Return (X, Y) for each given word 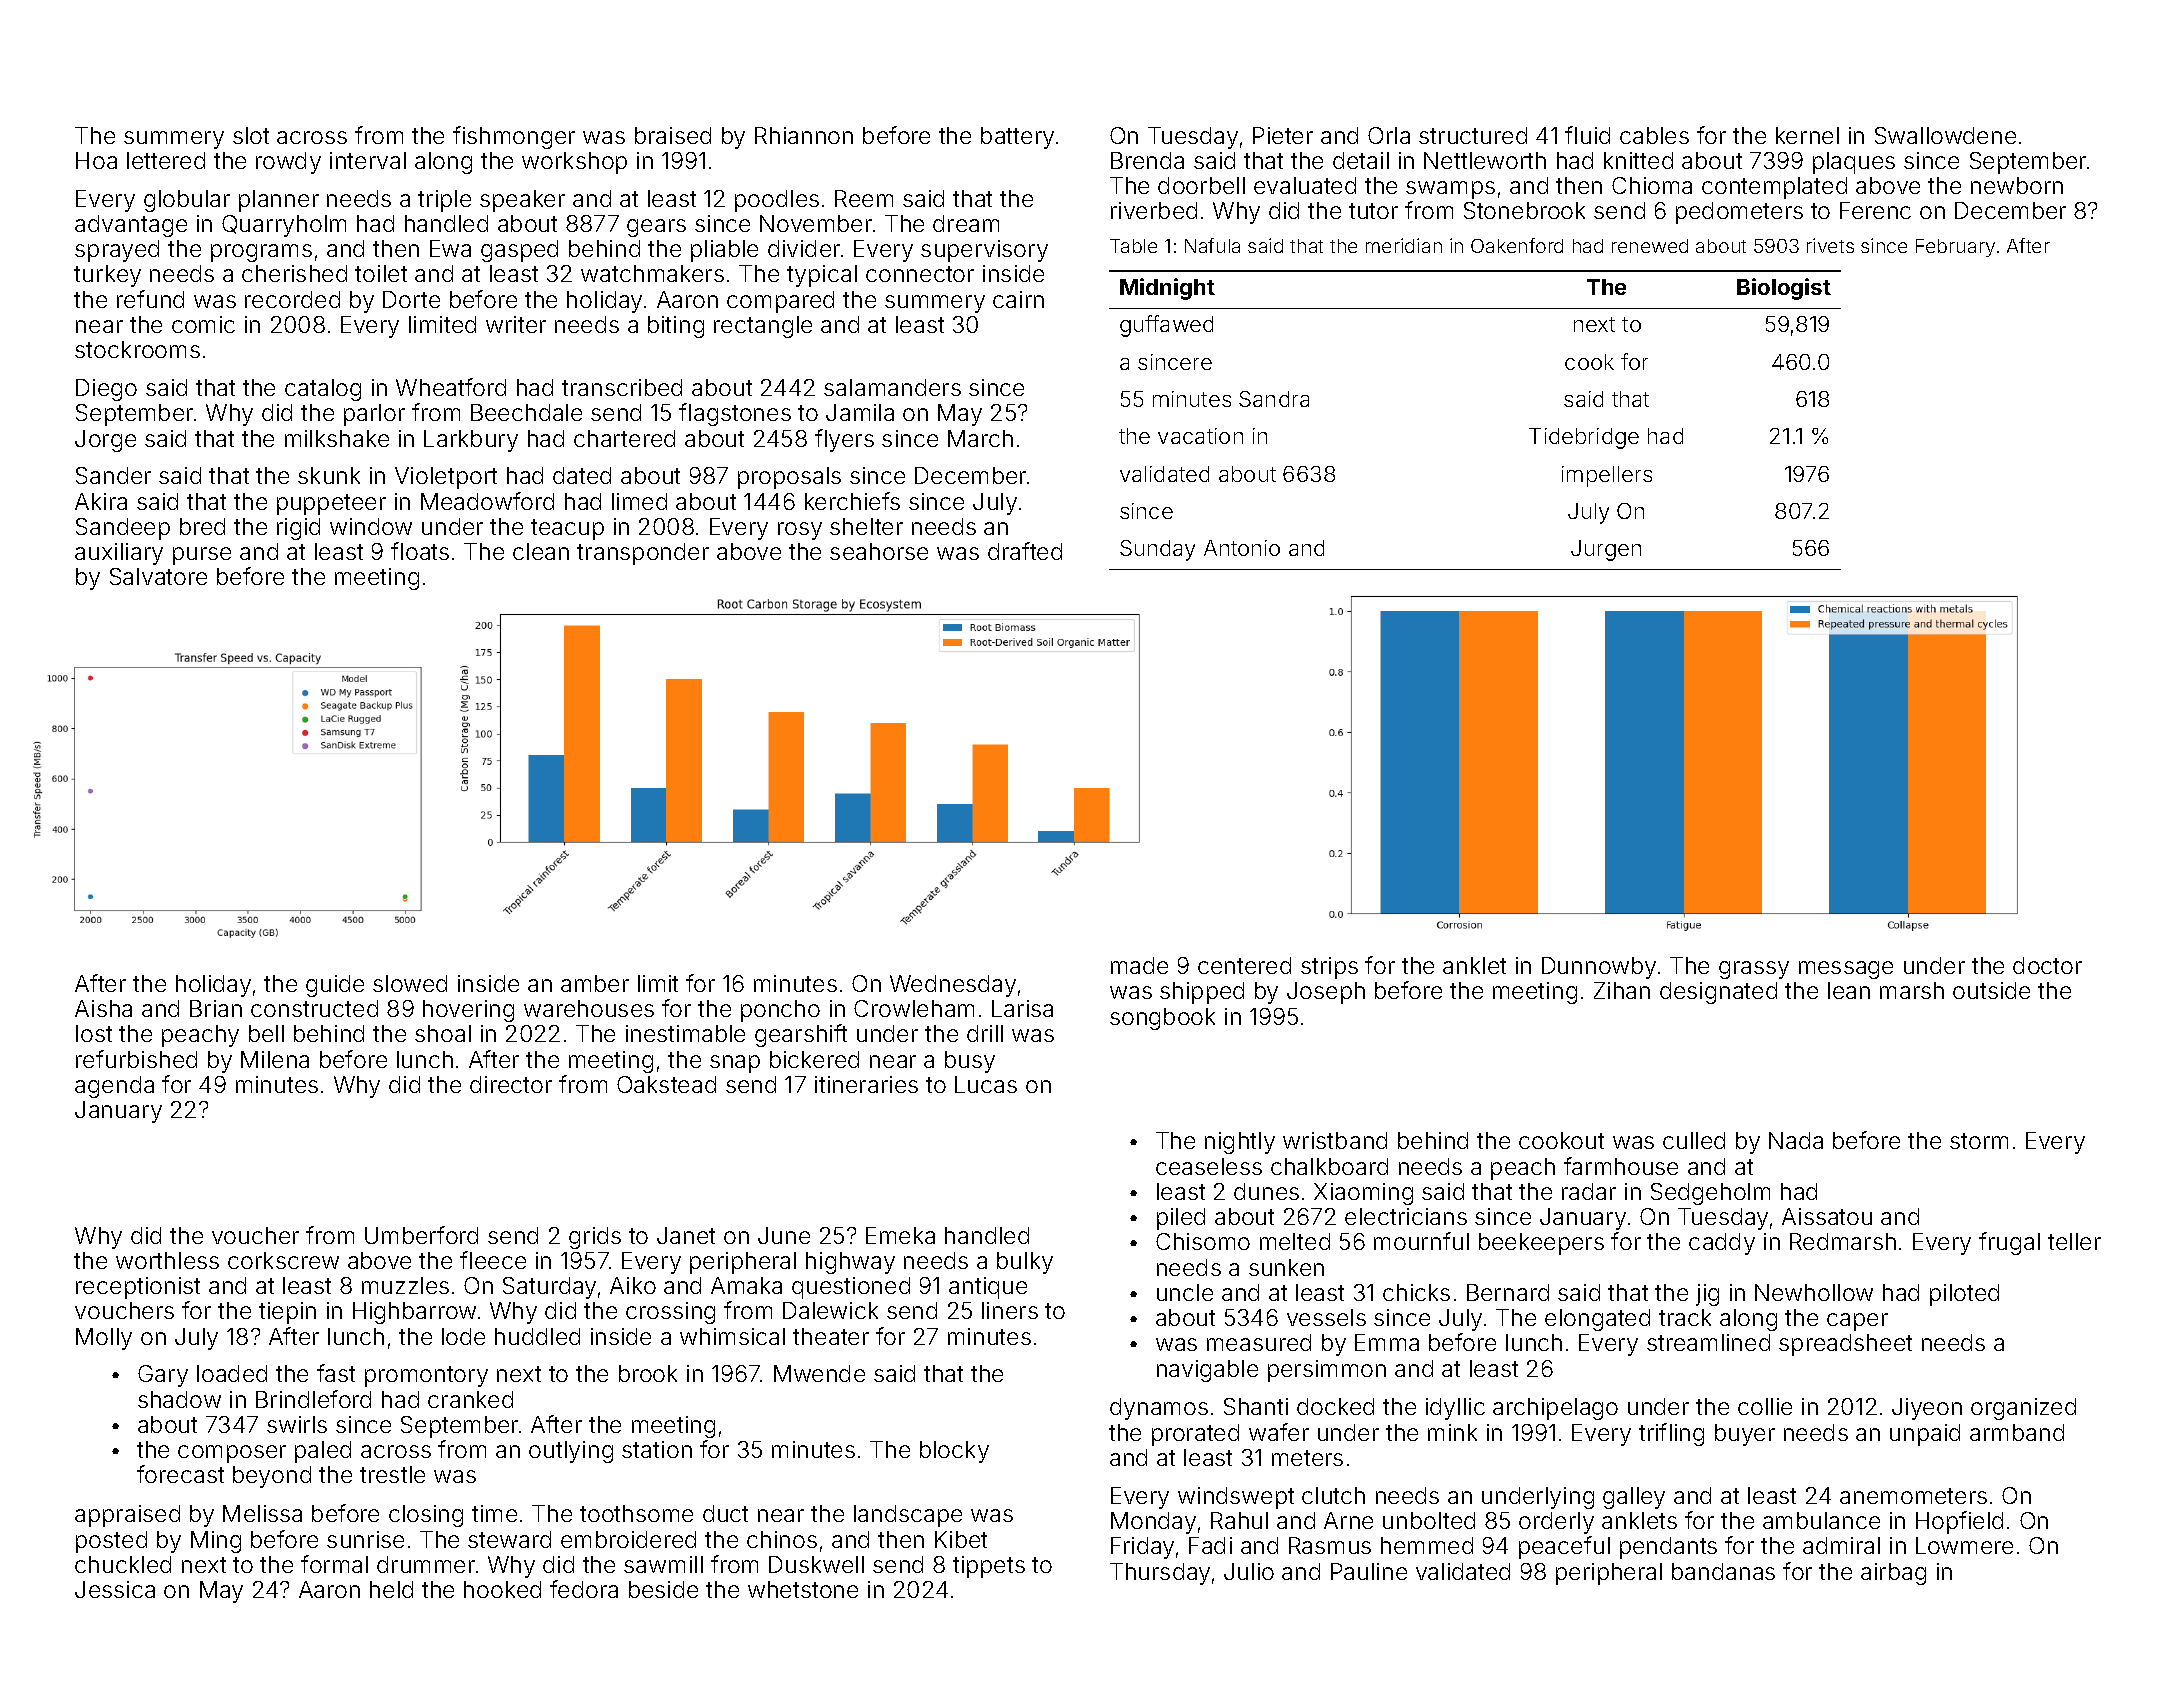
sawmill (663, 1564)
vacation (1200, 436)
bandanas (1723, 1571)
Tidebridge (1584, 438)
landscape (908, 1516)
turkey (107, 276)
